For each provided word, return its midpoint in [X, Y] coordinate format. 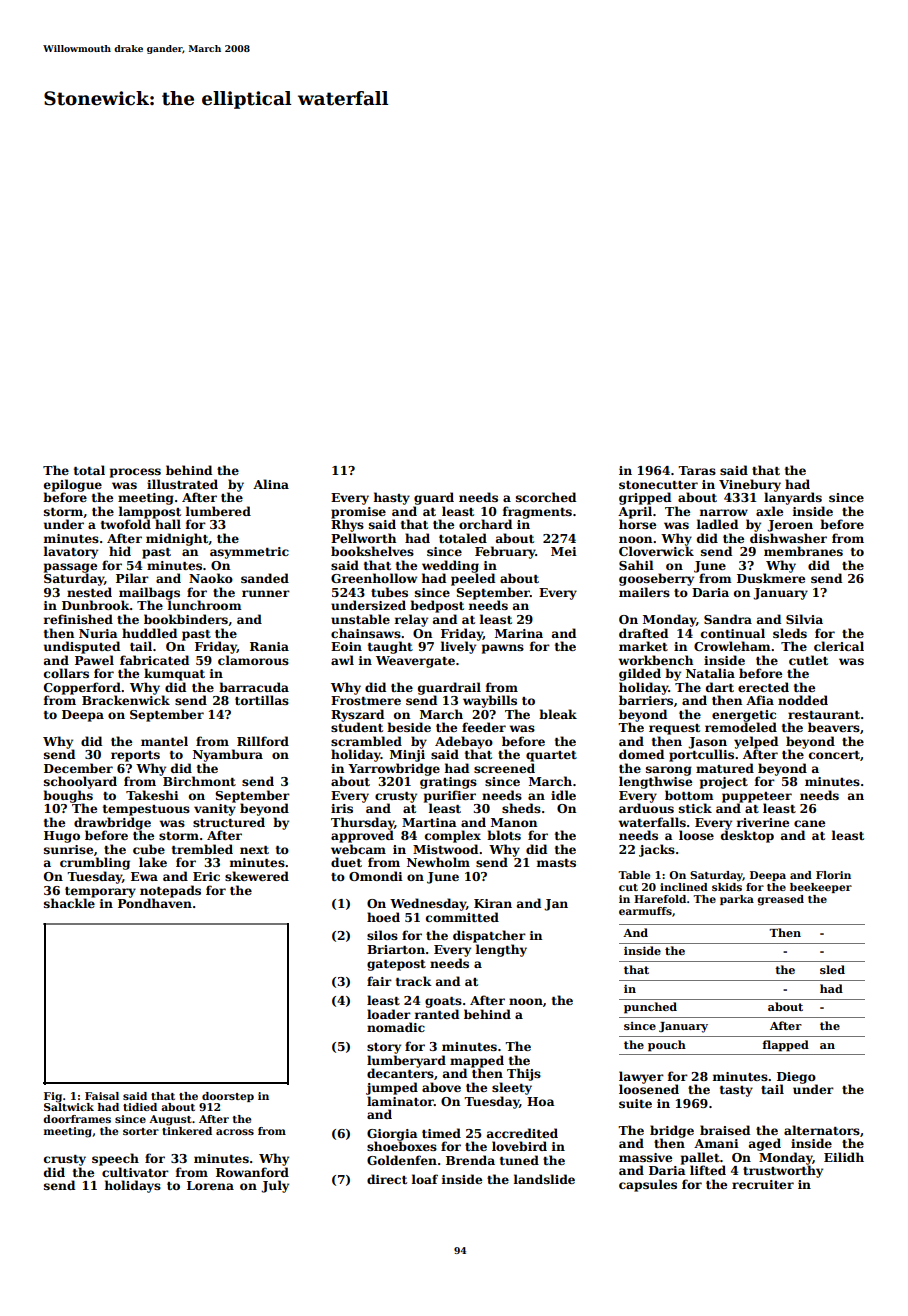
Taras [697, 470]
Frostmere [366, 700]
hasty [392, 498]
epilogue [73, 485]
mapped [477, 1061]
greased [780, 900]
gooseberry [656, 579]
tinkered [187, 1131]
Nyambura [228, 755]
